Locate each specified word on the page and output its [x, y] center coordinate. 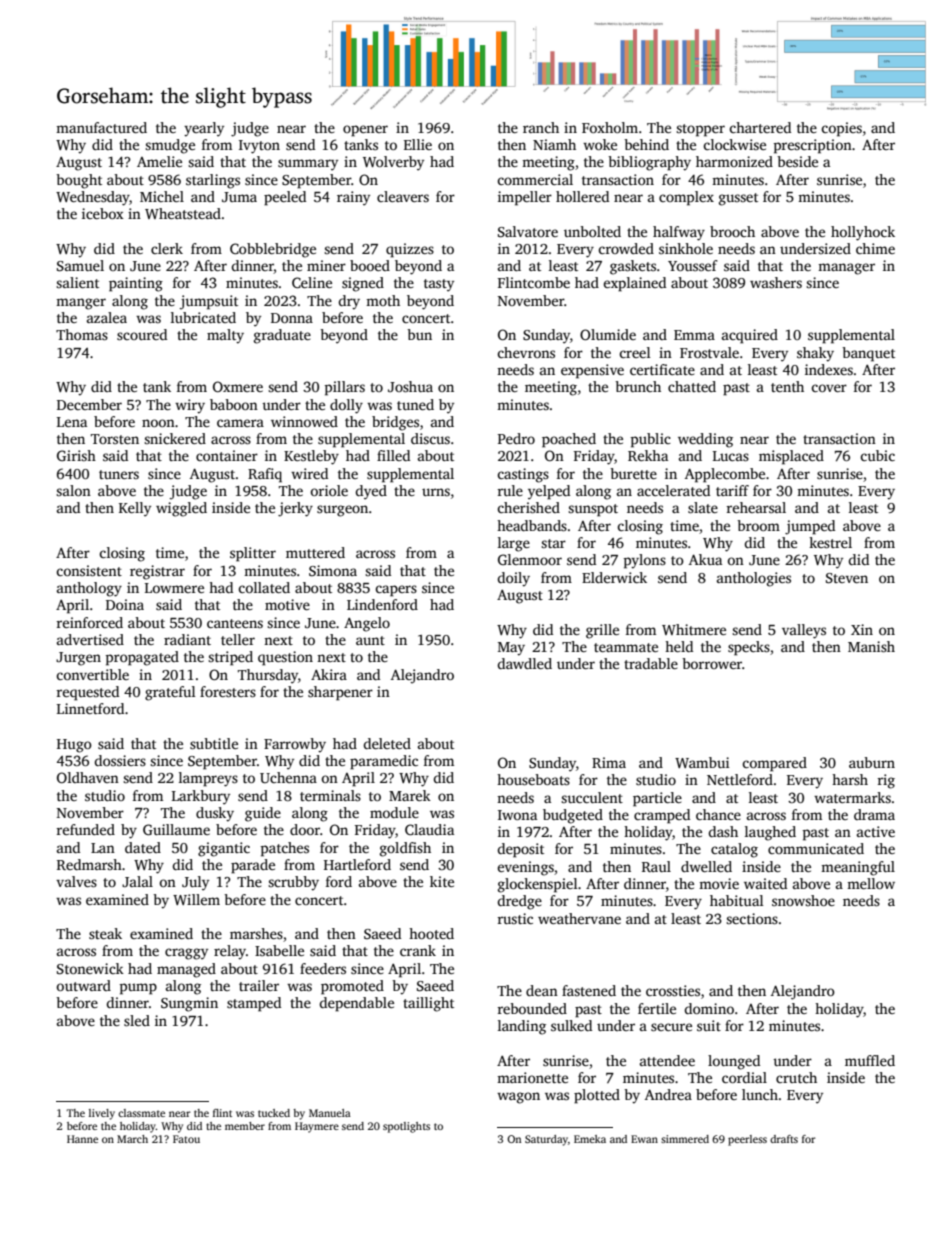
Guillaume [176, 829]
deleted [387, 743]
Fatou [186, 1139]
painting [136, 284]
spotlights [406, 1127]
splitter [253, 554]
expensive [592, 371]
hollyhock [863, 233]
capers [396, 591]
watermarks [852, 797]
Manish [871, 646]
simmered [685, 1139]
